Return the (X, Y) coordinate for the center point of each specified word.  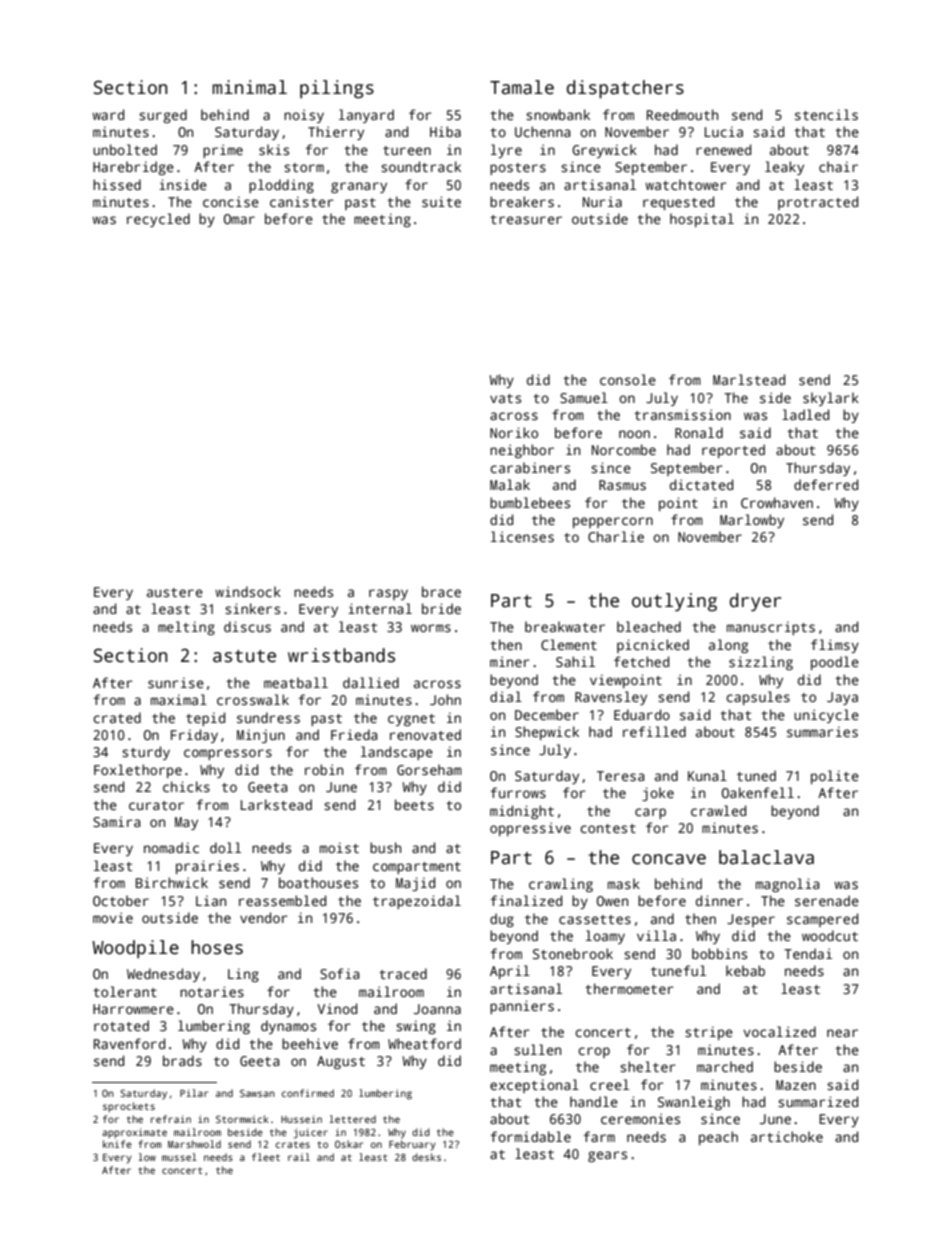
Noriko (514, 432)
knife (117, 1144)
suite (441, 201)
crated (117, 717)
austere (175, 592)
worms (431, 628)
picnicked (653, 646)
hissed (117, 184)
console (628, 379)
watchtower (685, 184)
